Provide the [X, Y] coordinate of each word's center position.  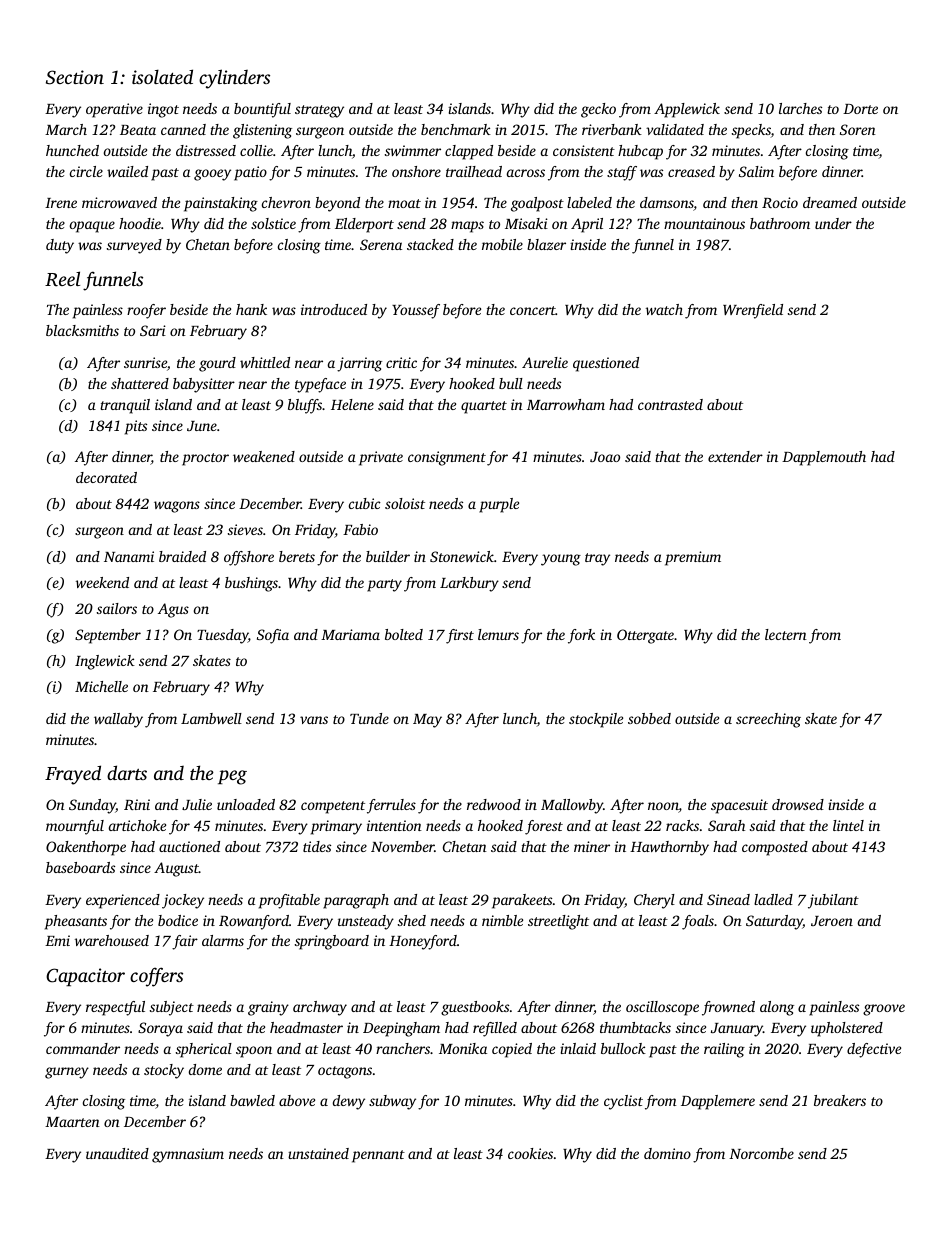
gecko [598, 110]
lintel [848, 825]
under [833, 223]
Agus [173, 610]
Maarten [72, 1122]
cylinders [234, 79]
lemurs [498, 634]
